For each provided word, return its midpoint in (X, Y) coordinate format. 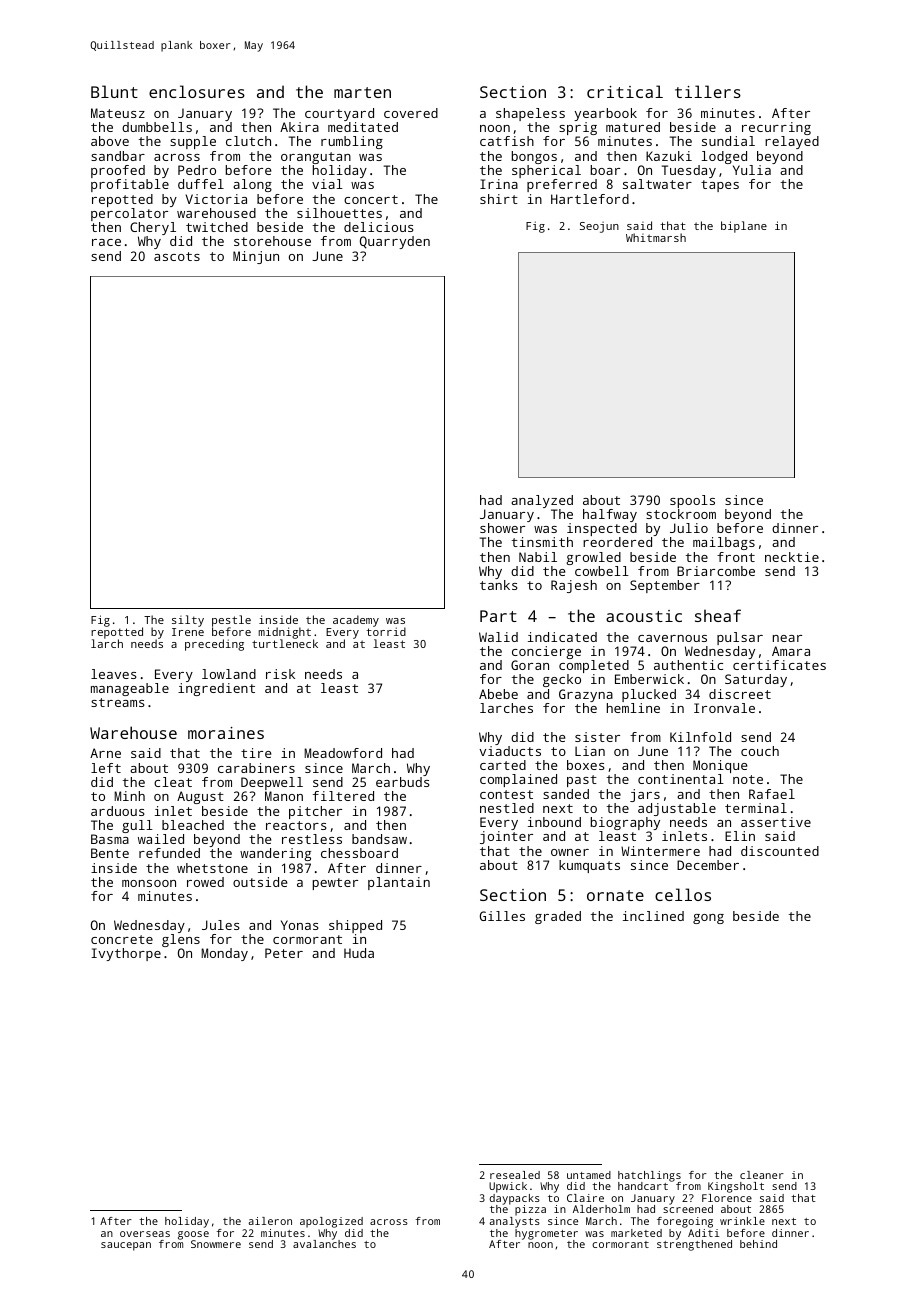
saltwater (657, 184)
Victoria (216, 199)
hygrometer (546, 1234)
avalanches (324, 1244)
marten (362, 92)
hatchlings (649, 1176)
